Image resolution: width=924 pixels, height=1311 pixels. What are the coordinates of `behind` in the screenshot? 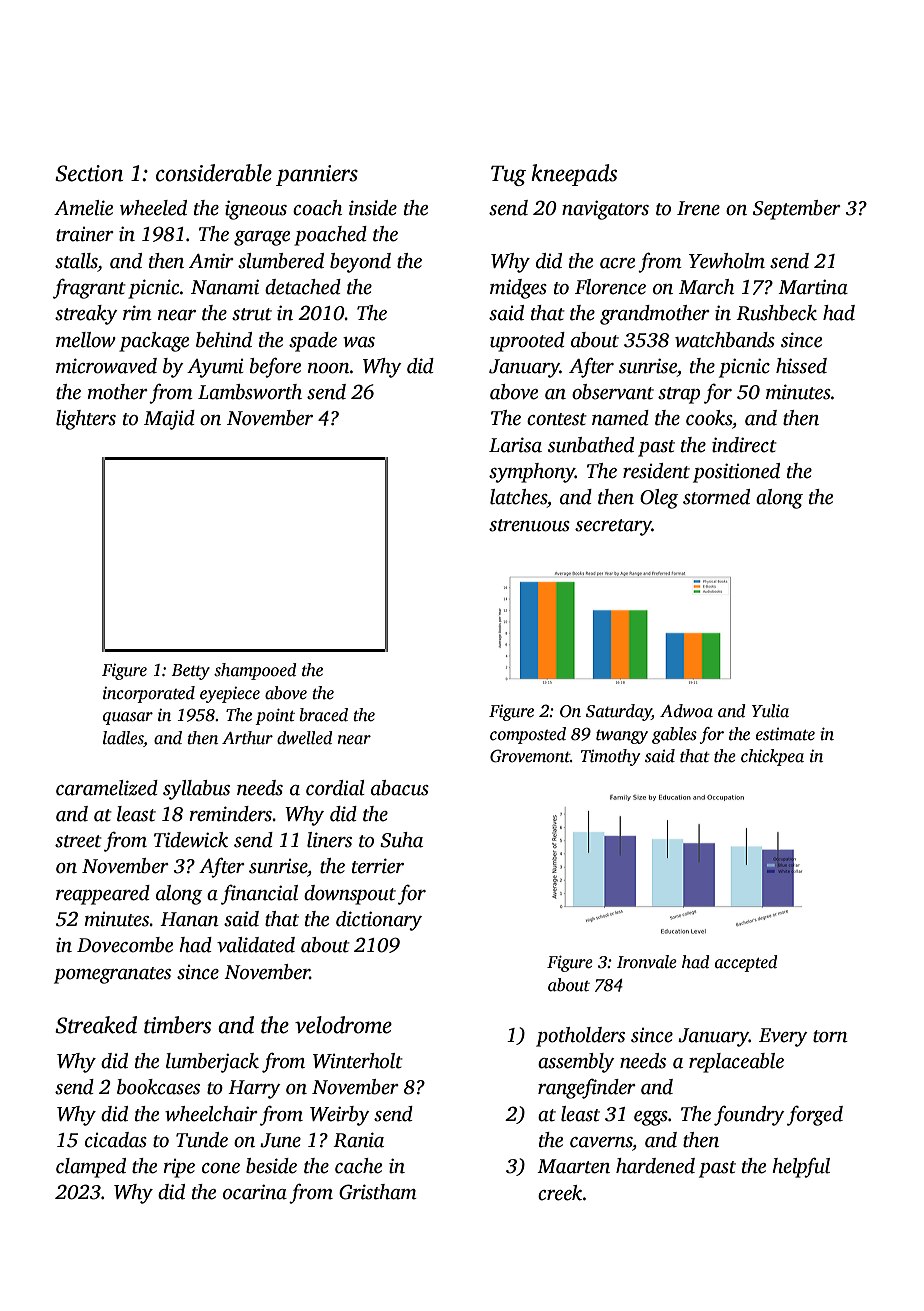 It's located at (224, 340).
